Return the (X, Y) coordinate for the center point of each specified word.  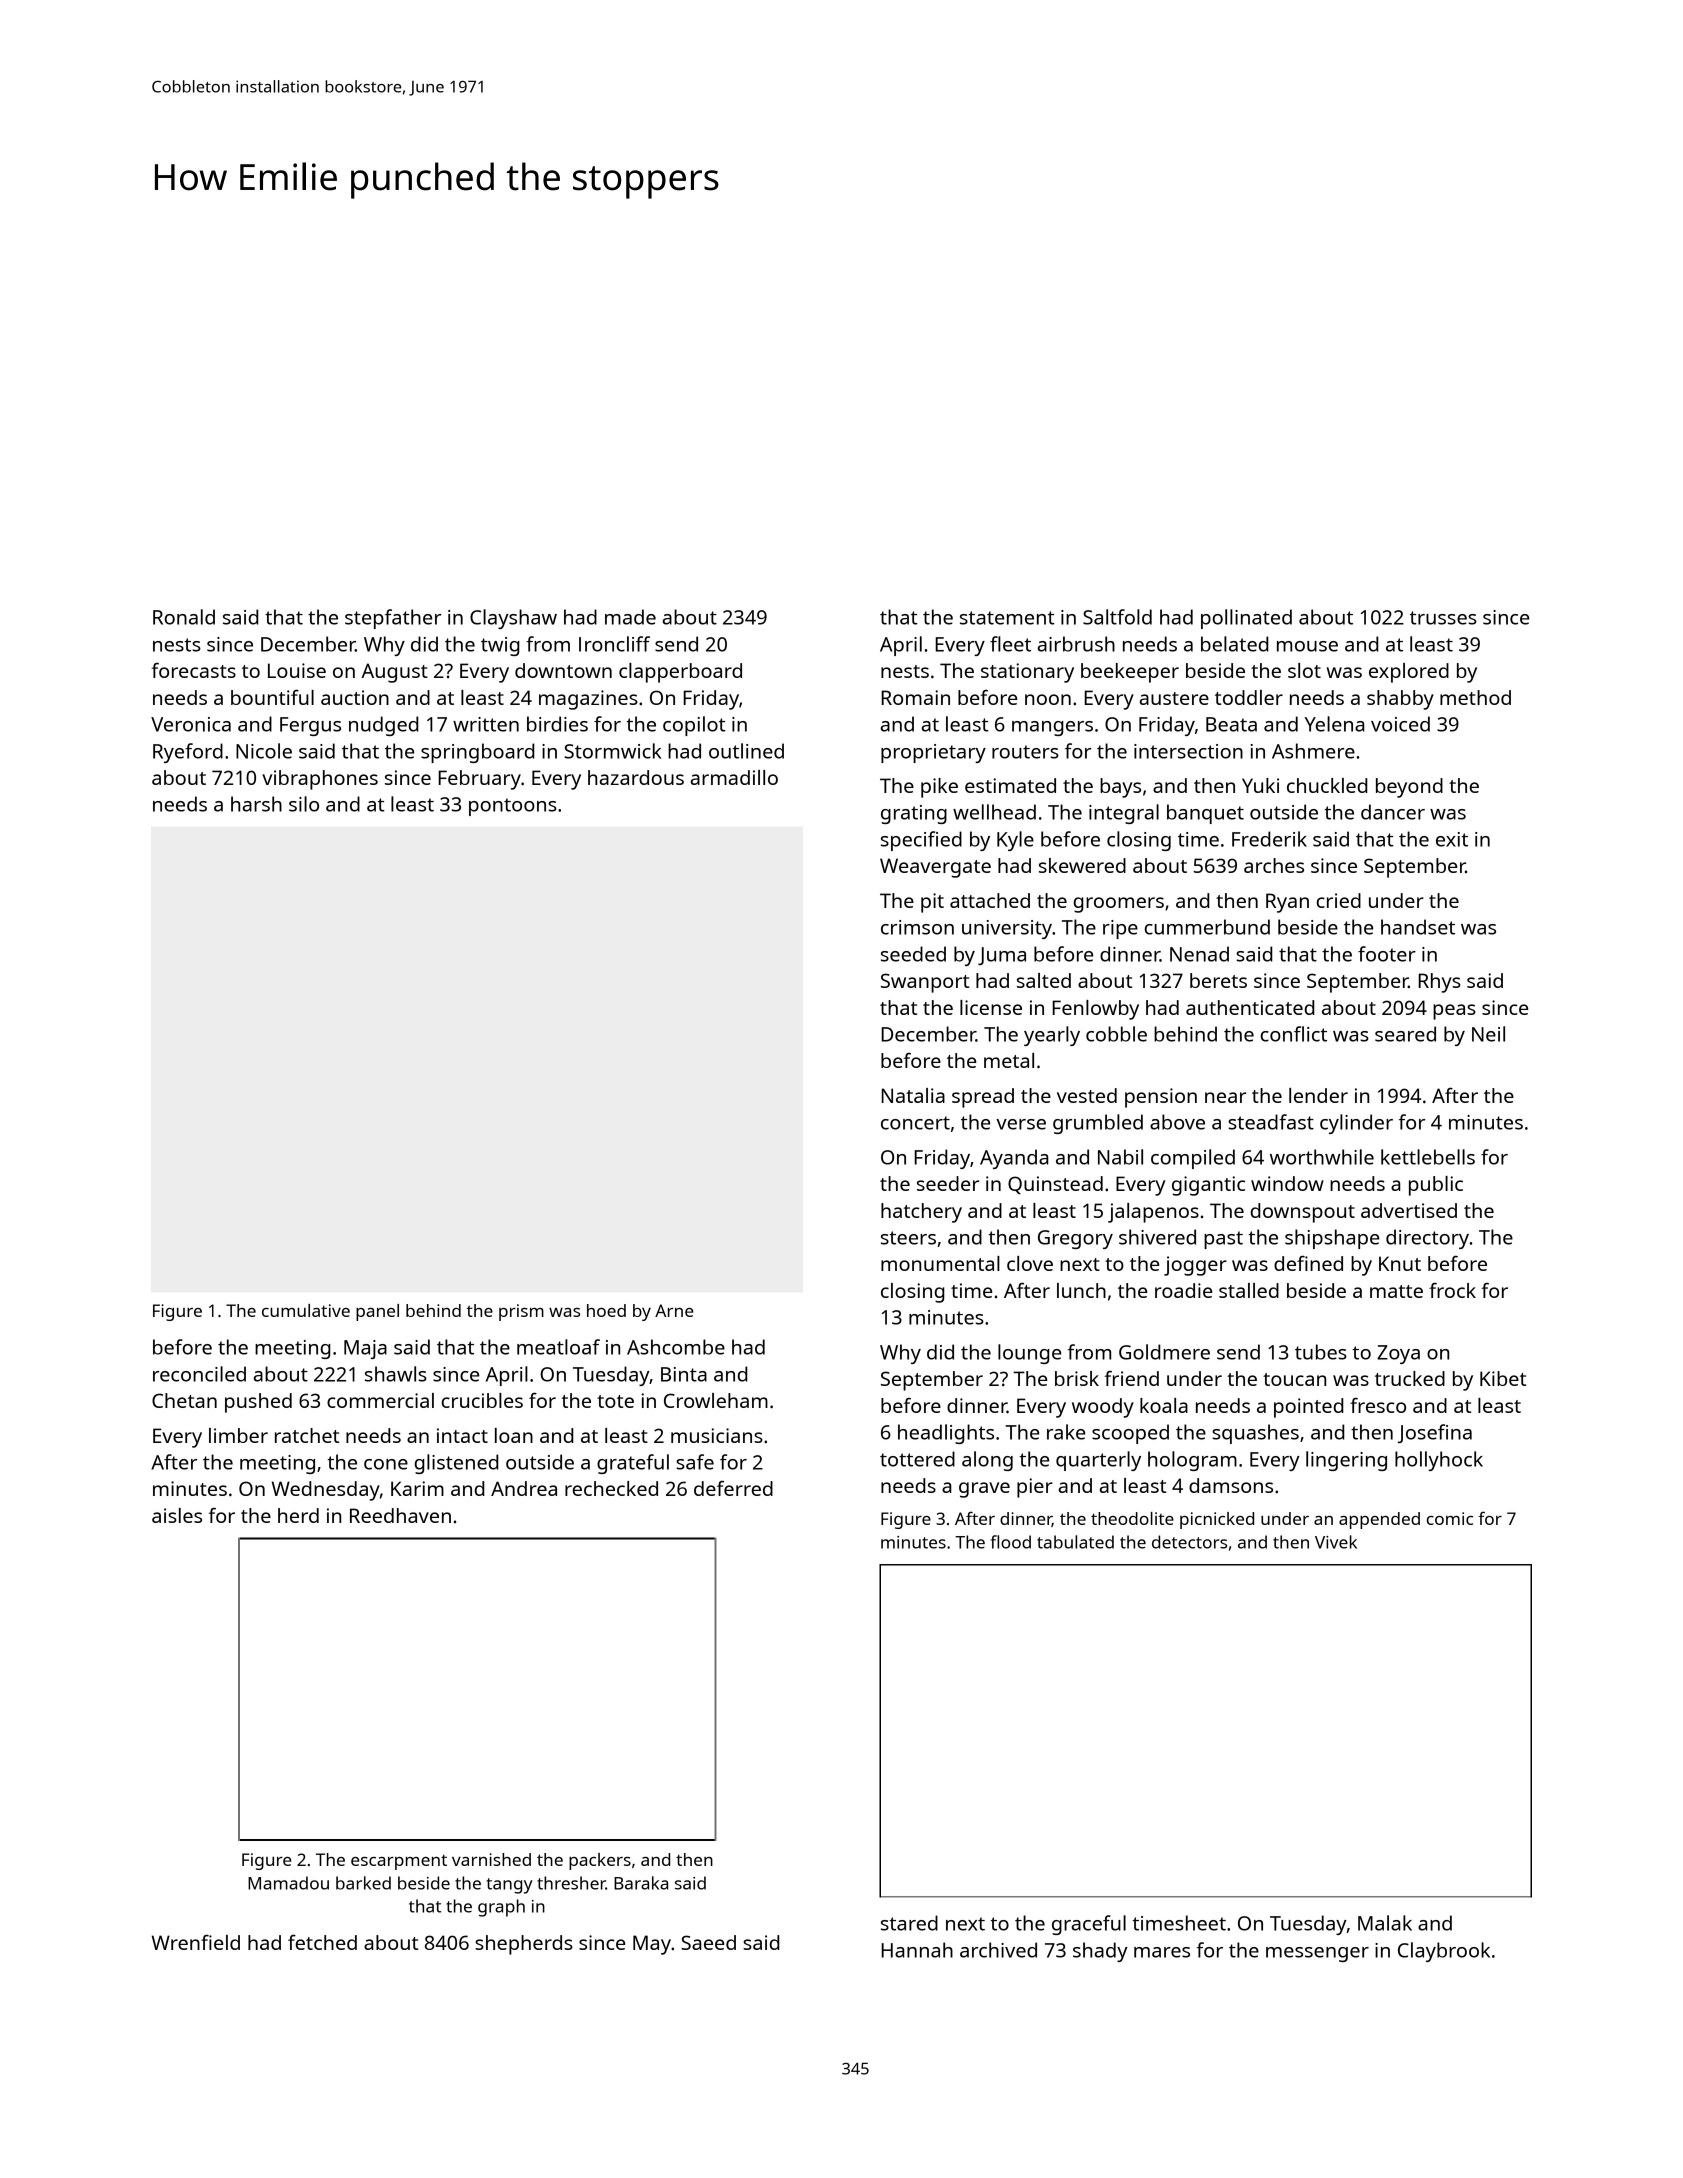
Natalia (913, 1095)
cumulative (306, 1310)
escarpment (399, 1862)
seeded (913, 954)
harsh (256, 804)
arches (1274, 865)
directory (1427, 1239)
